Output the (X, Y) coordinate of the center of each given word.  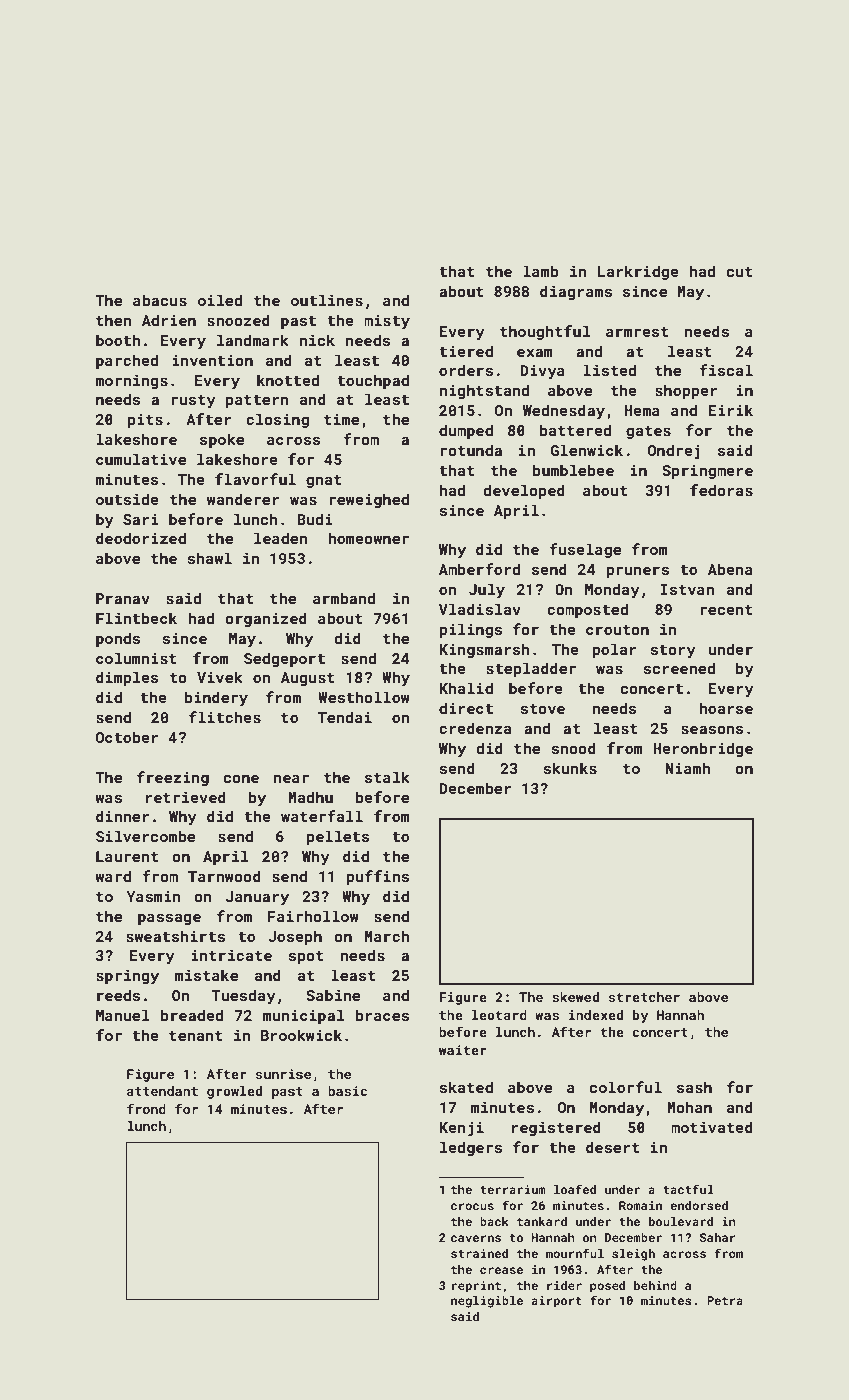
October (127, 737)
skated (466, 1087)
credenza (475, 728)
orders (466, 370)
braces (382, 1015)
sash (694, 1087)
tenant (196, 1036)
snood (573, 748)
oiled (220, 300)
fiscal (726, 370)
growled (234, 1092)
